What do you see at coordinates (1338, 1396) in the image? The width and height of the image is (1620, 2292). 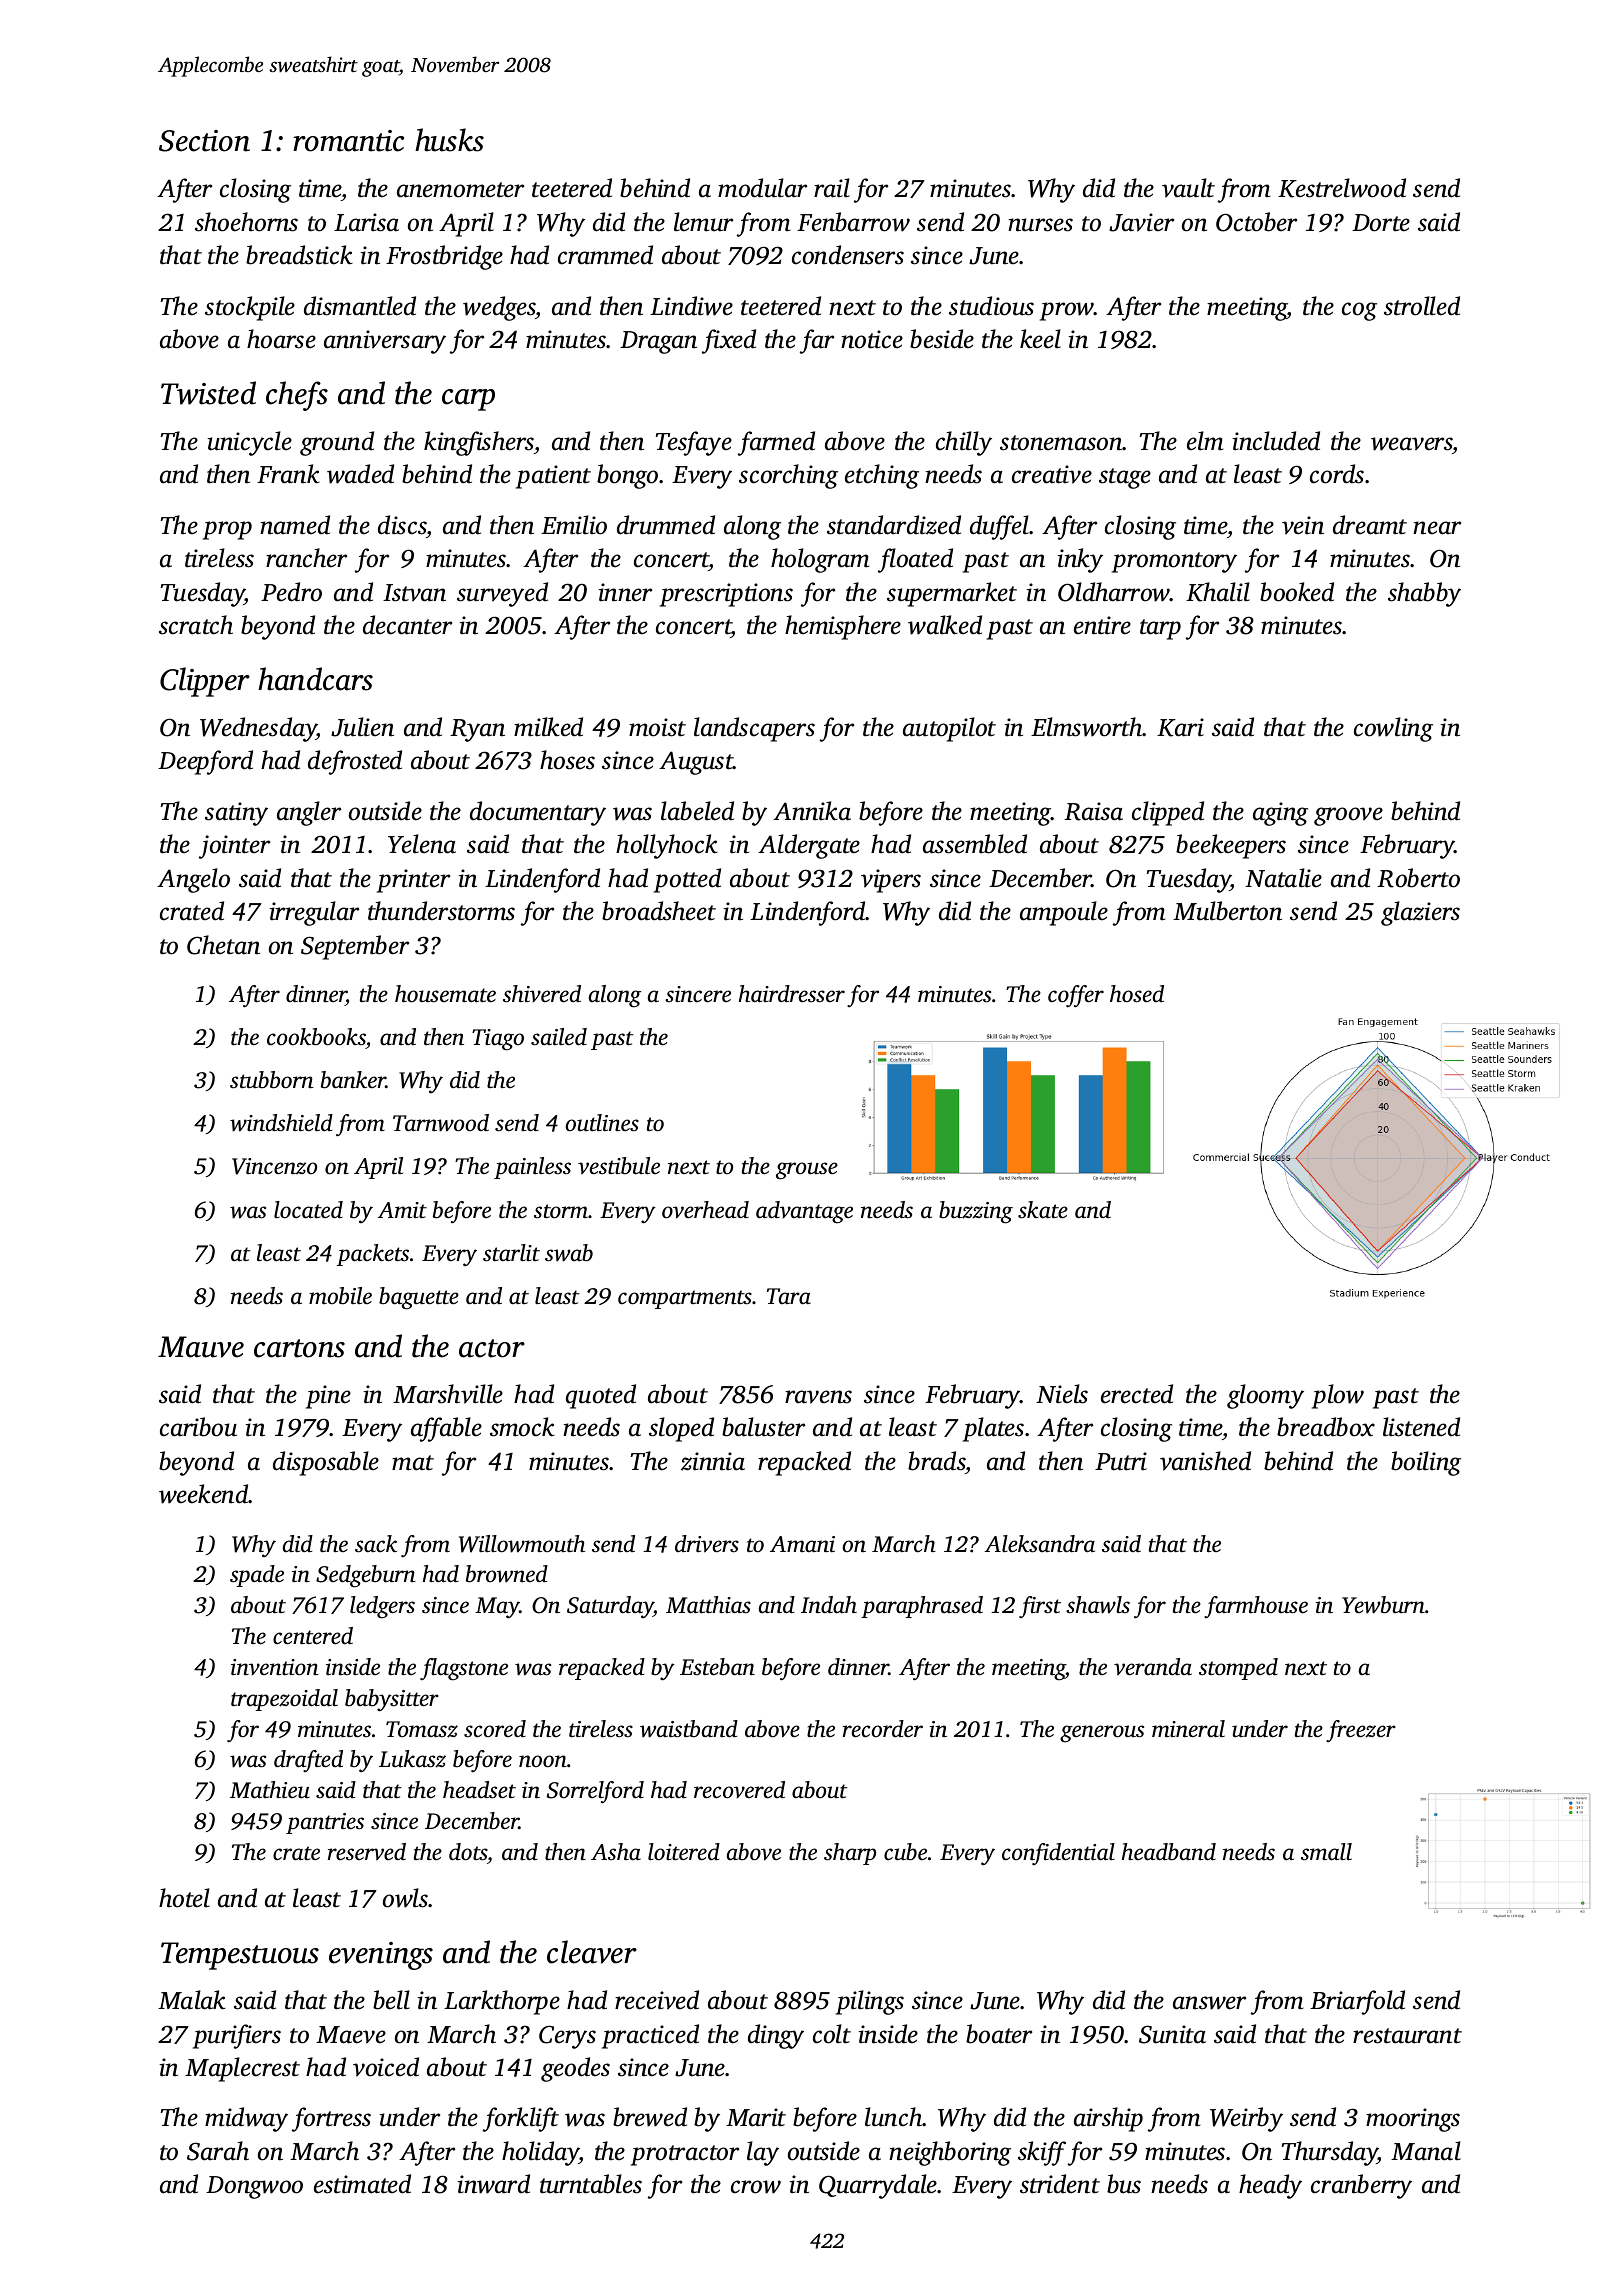 I see `plow` at bounding box center [1338, 1396].
